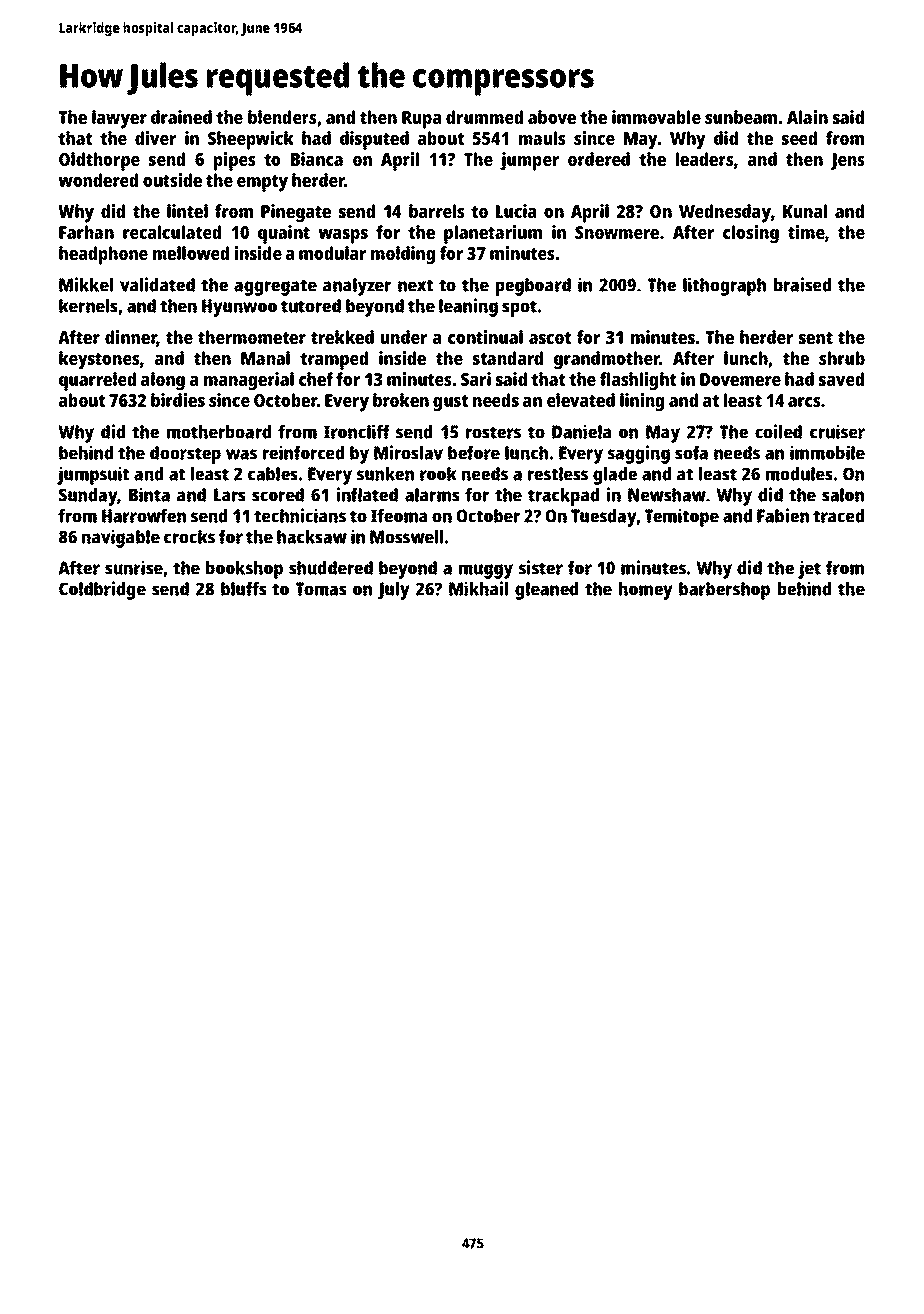 Image resolution: width=924 pixels, height=1314 pixels. What do you see at coordinates (284, 234) in the document?
I see `quaint` at bounding box center [284, 234].
